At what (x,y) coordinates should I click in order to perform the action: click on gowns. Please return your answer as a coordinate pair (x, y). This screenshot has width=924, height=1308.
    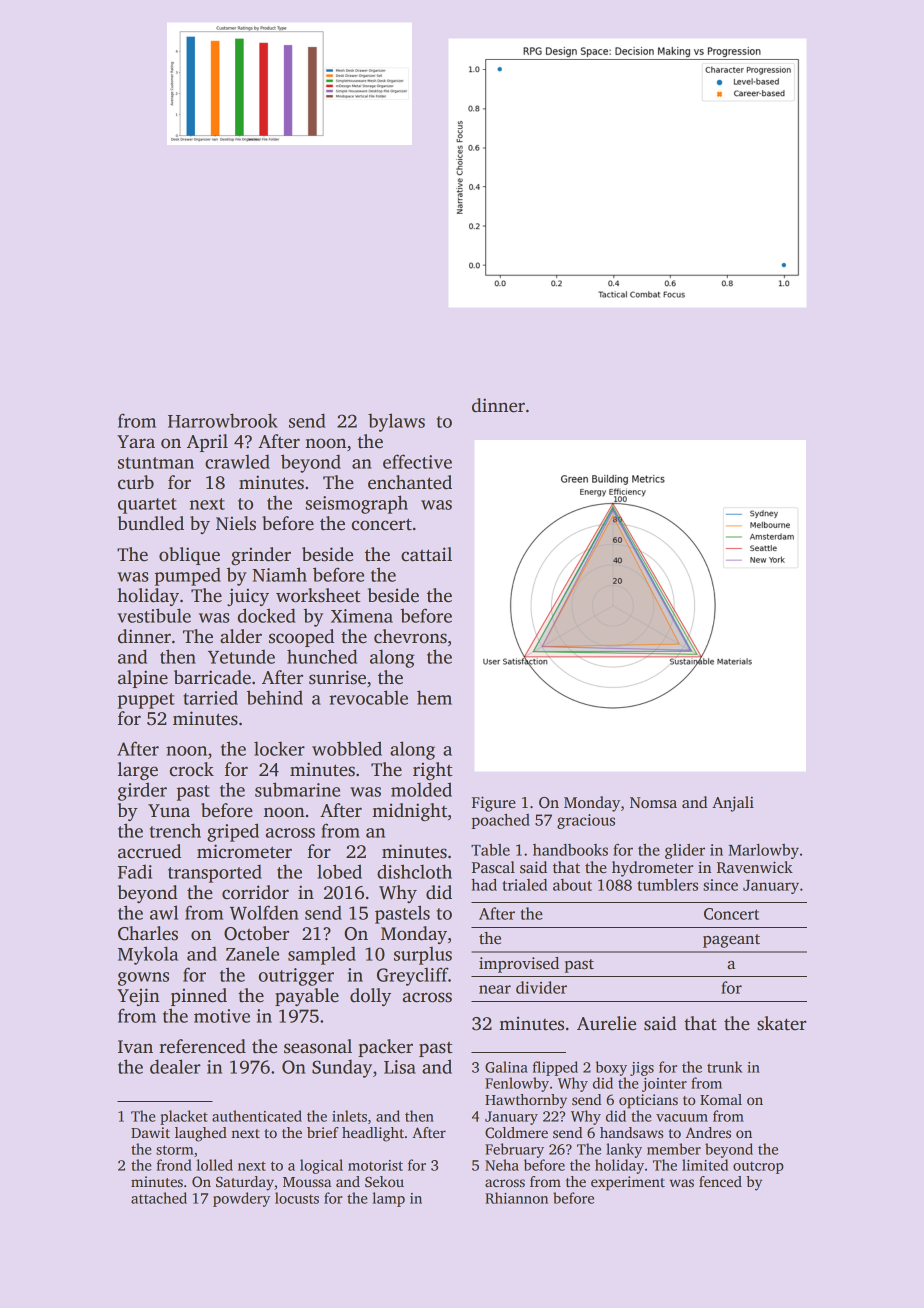
    Looking at the image, I should click on (143, 979).
